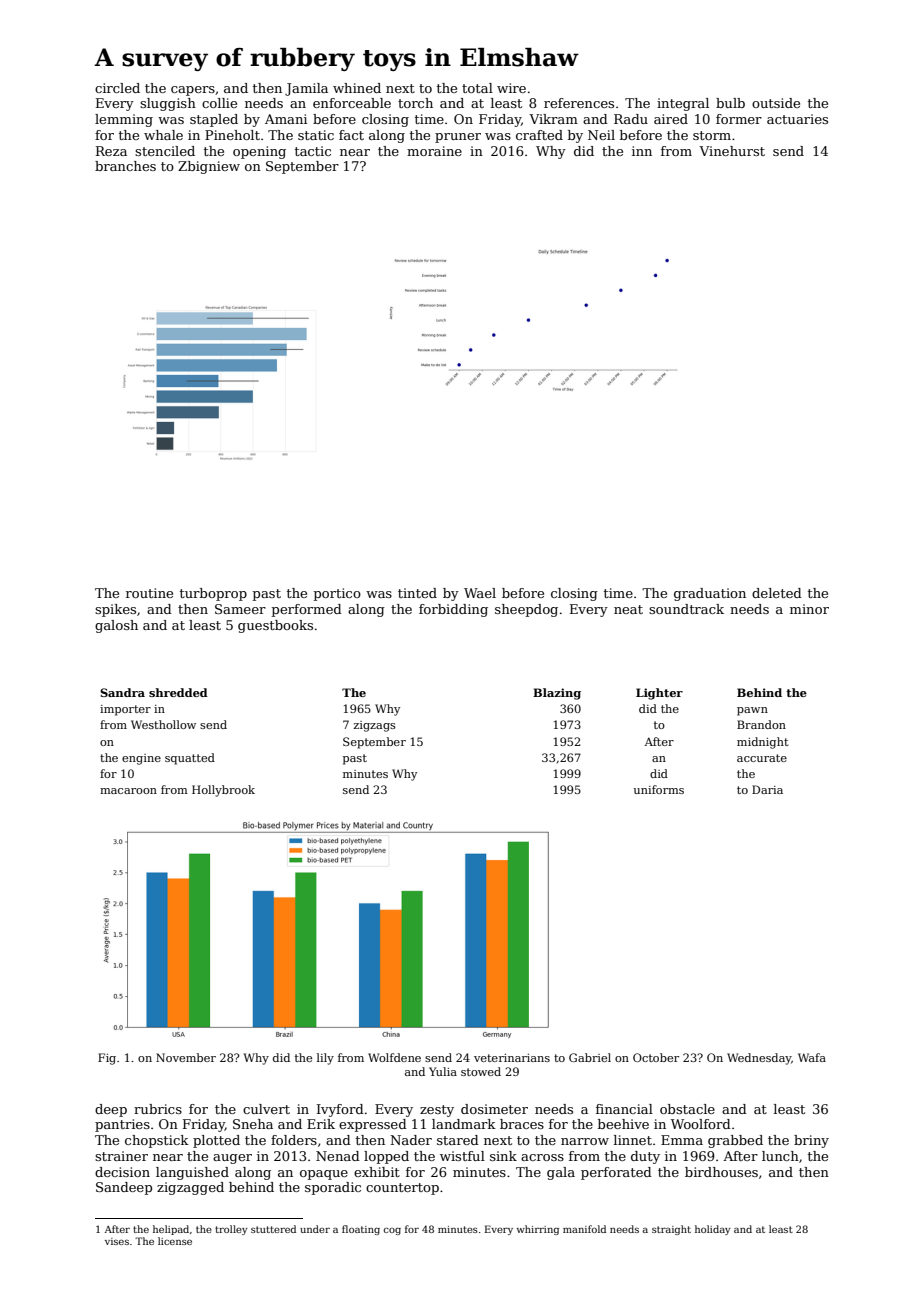 The width and height of the screenshot is (924, 1308). What do you see at coordinates (415, 103) in the screenshot?
I see `torch` at bounding box center [415, 103].
